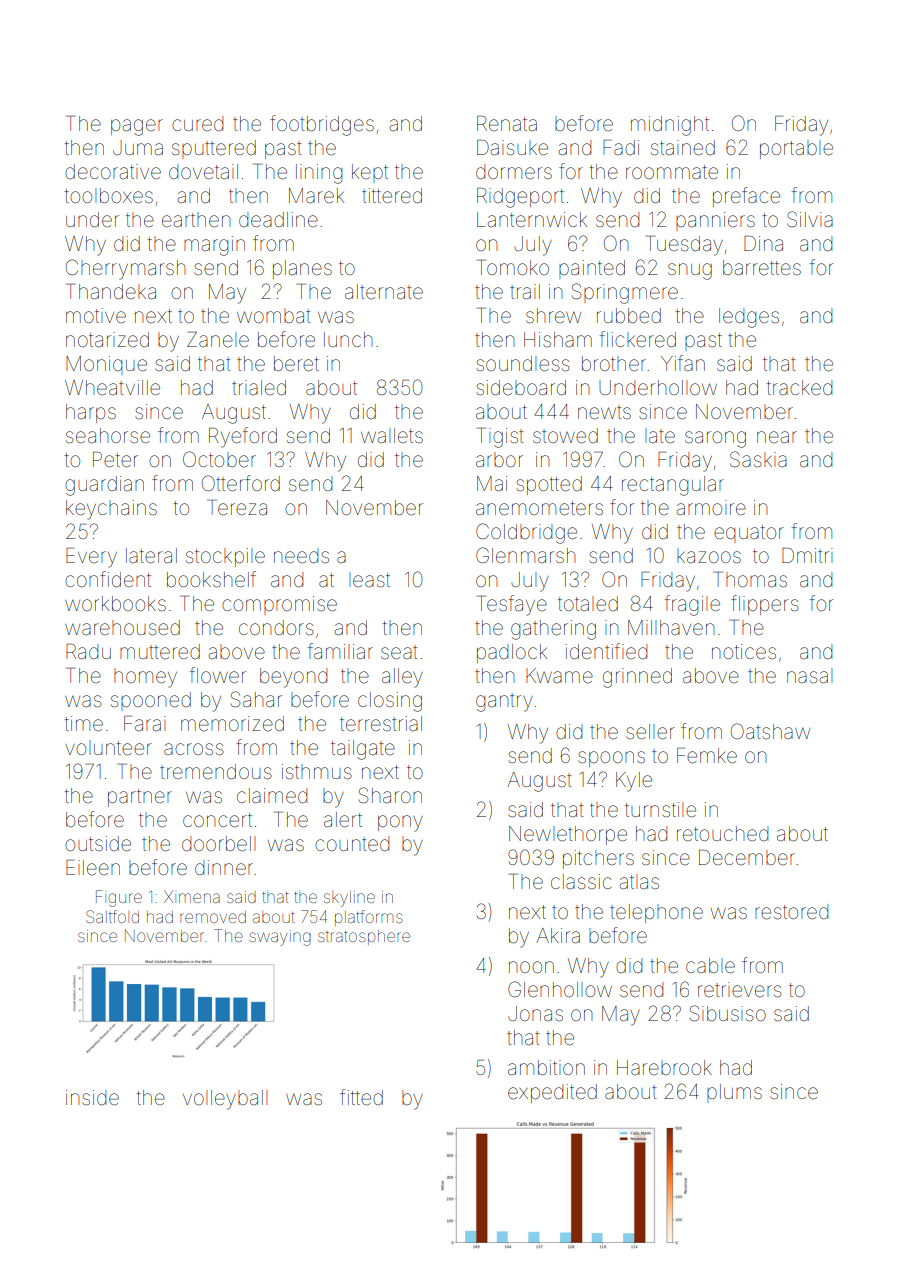  I want to click on stained, so click(683, 148).
